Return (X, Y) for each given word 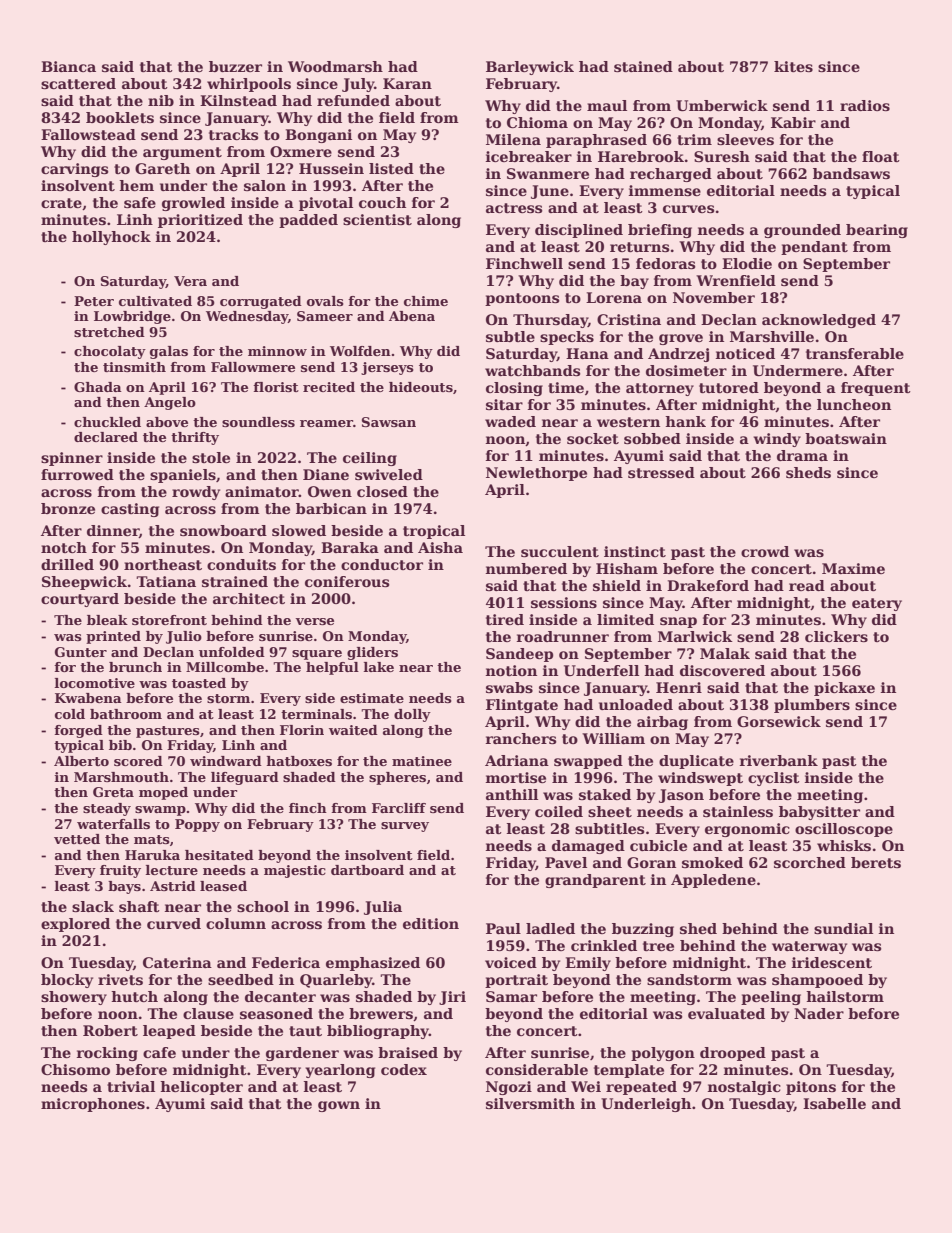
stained (643, 66)
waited (353, 730)
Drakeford (708, 585)
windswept (700, 779)
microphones (93, 1105)
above (167, 422)
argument (182, 153)
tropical (434, 532)
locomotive (94, 683)
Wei (586, 1086)
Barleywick (530, 68)
